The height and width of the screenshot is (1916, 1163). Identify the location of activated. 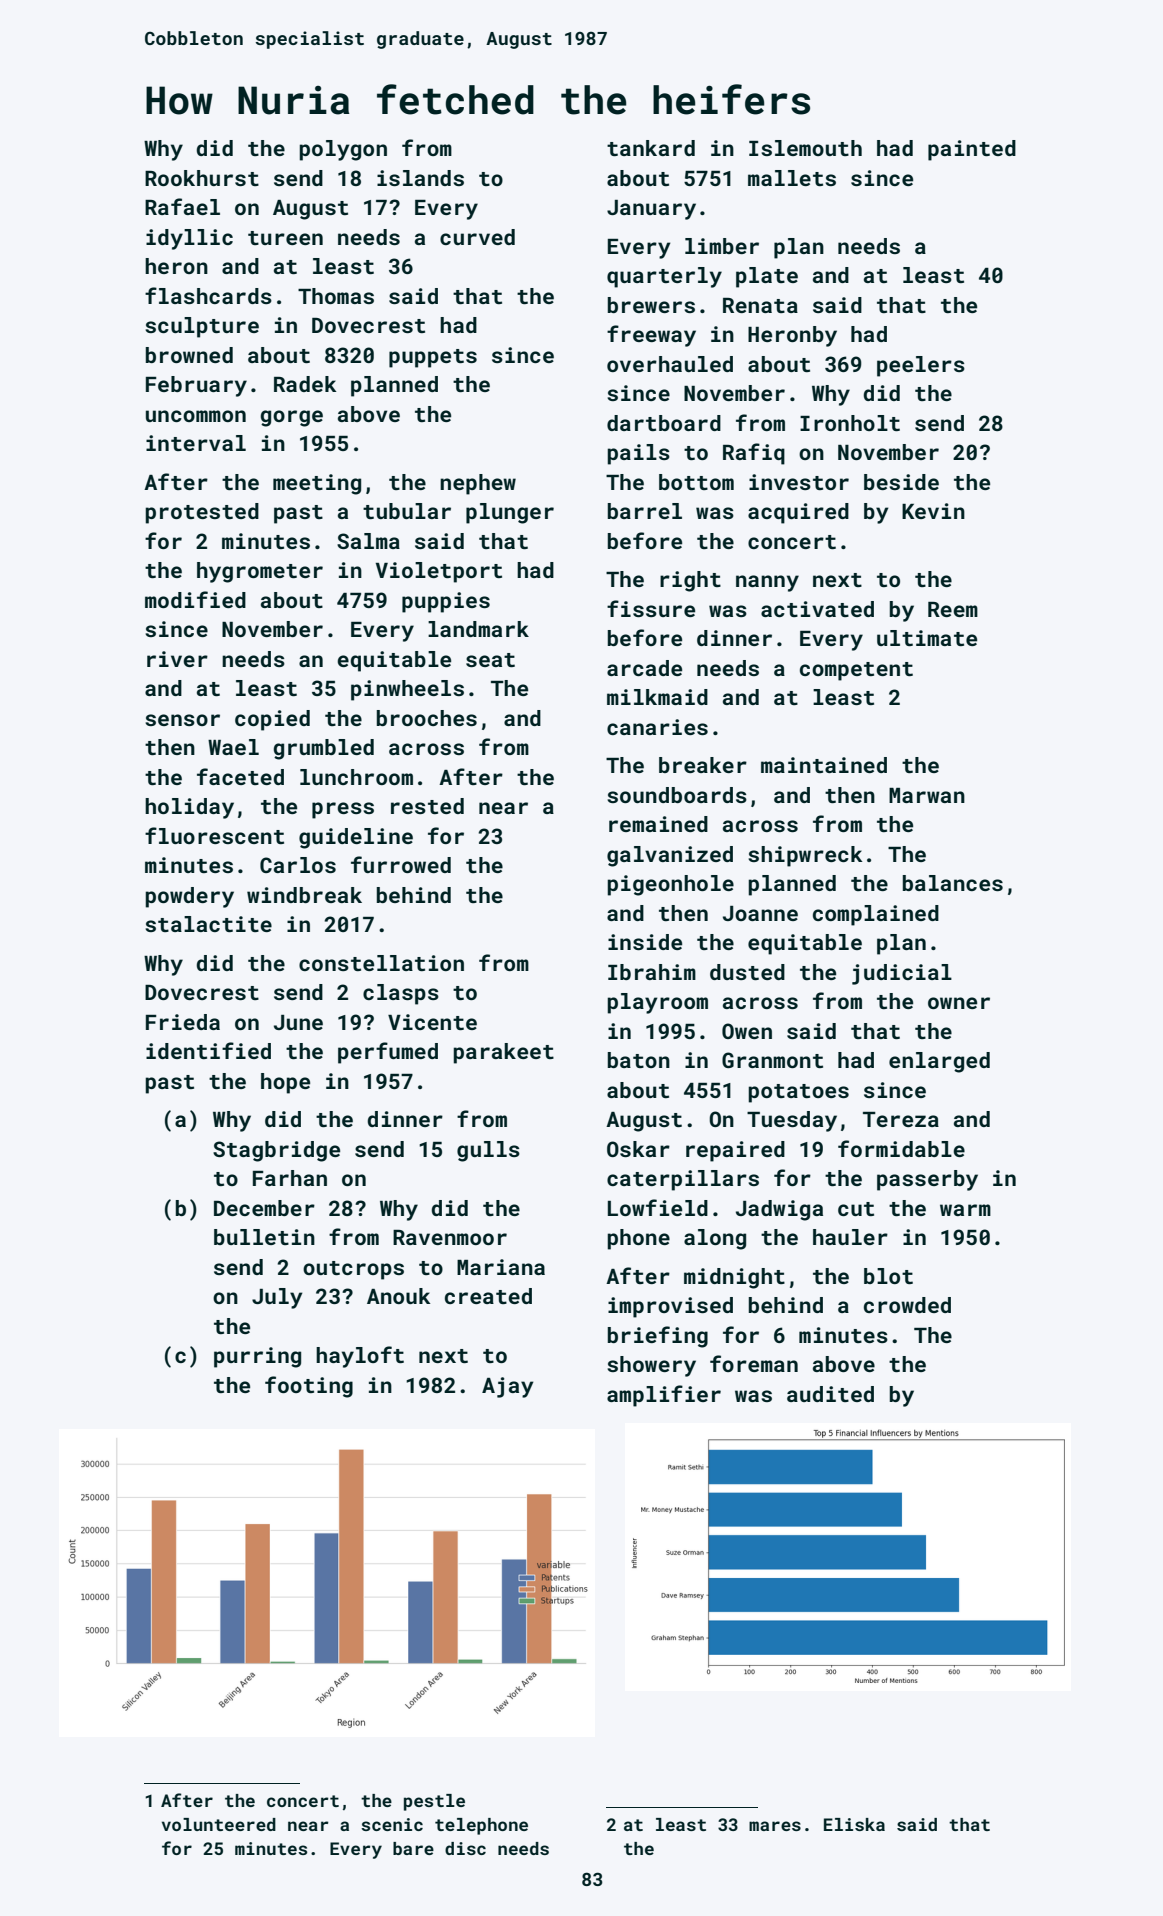
(817, 609).
